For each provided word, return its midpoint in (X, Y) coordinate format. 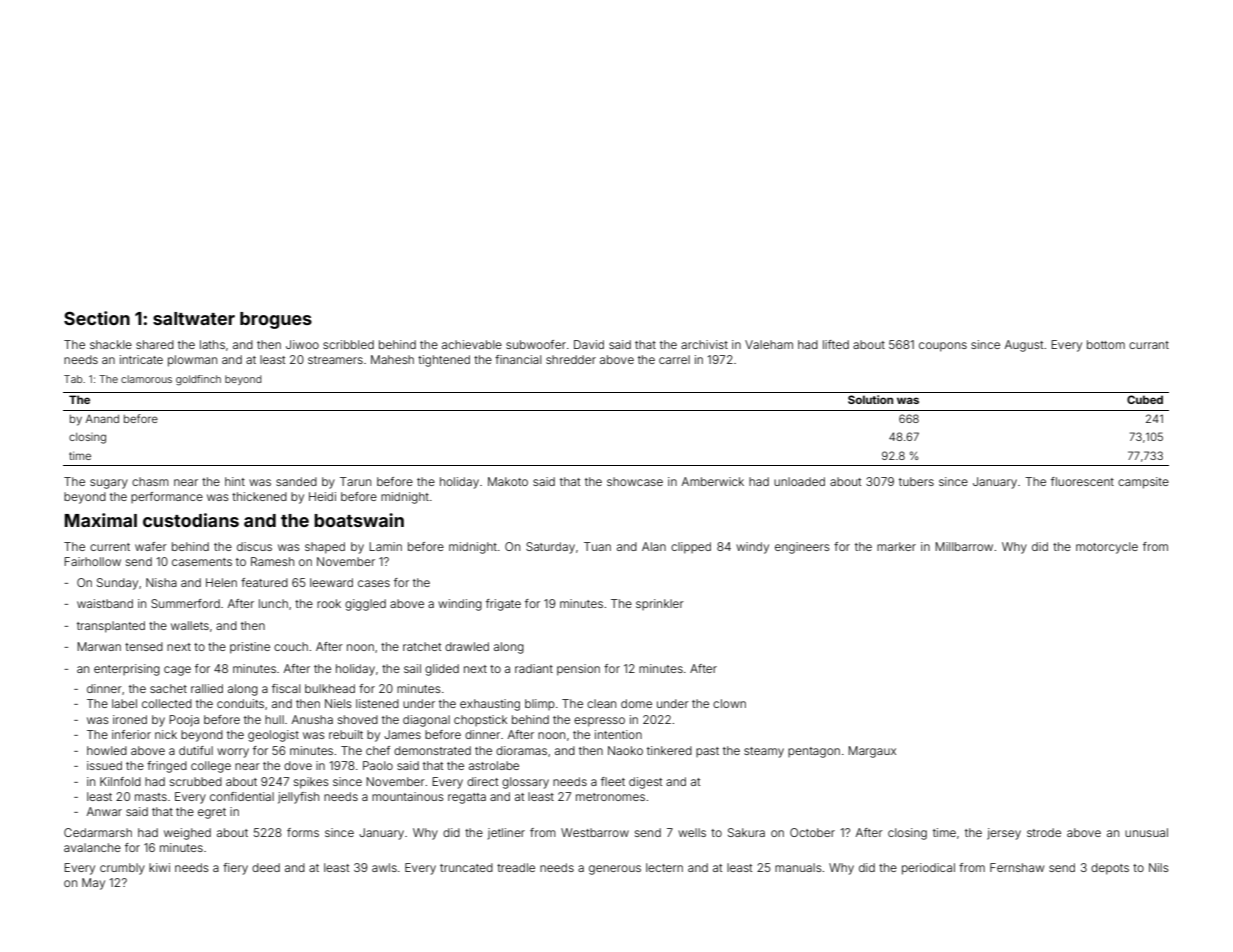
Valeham (769, 344)
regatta (467, 798)
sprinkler (660, 604)
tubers (916, 481)
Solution (870, 399)
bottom (1106, 344)
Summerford (185, 603)
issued (104, 765)
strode (1044, 832)
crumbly (122, 869)
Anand (102, 419)
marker (896, 546)
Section (97, 318)
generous (615, 870)
